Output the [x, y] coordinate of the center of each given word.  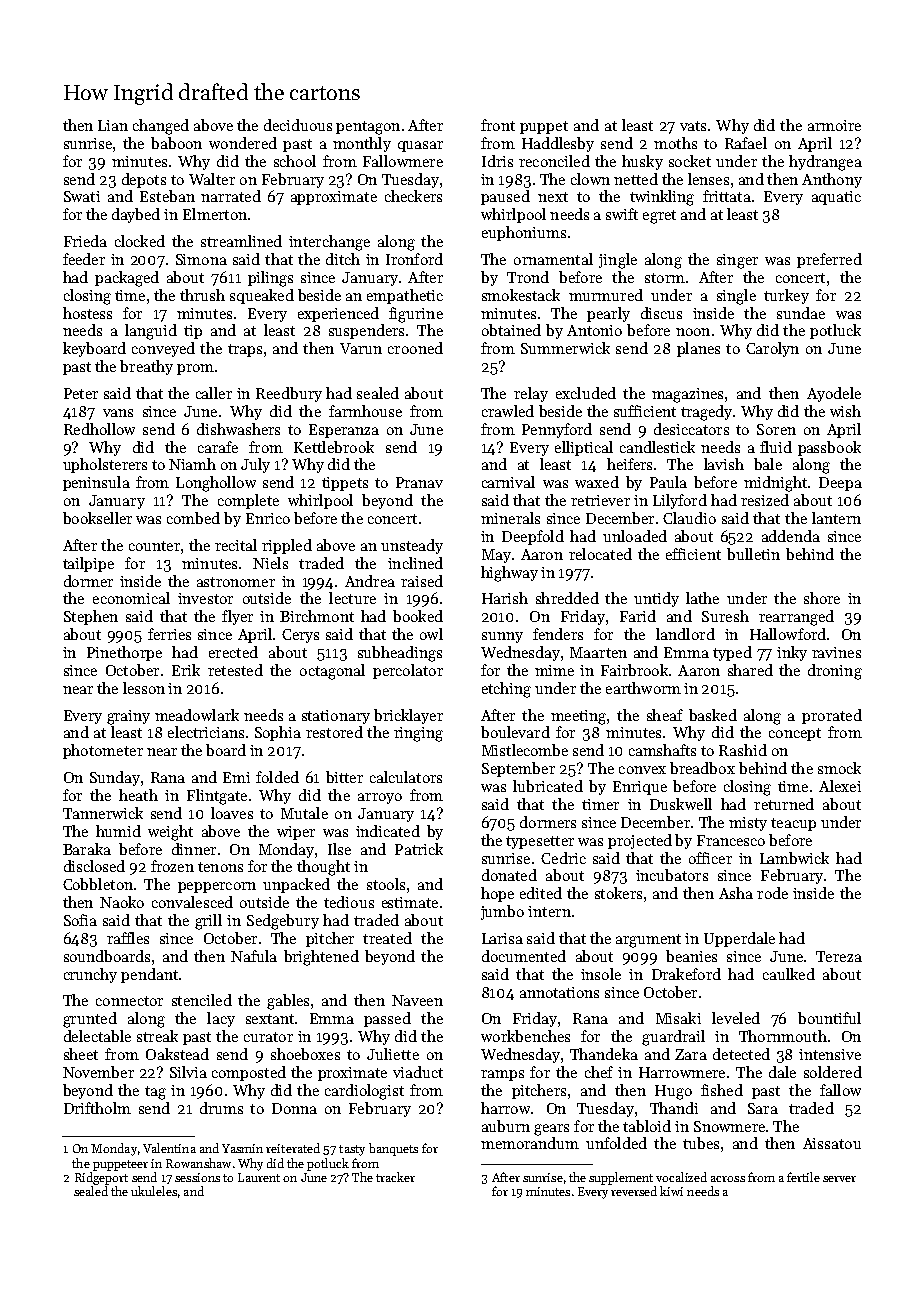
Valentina [169, 1148]
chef [599, 1072]
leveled [736, 1018]
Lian [113, 125]
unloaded [635, 536]
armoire [834, 125]
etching [506, 690]
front [498, 125]
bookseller [97, 518]
